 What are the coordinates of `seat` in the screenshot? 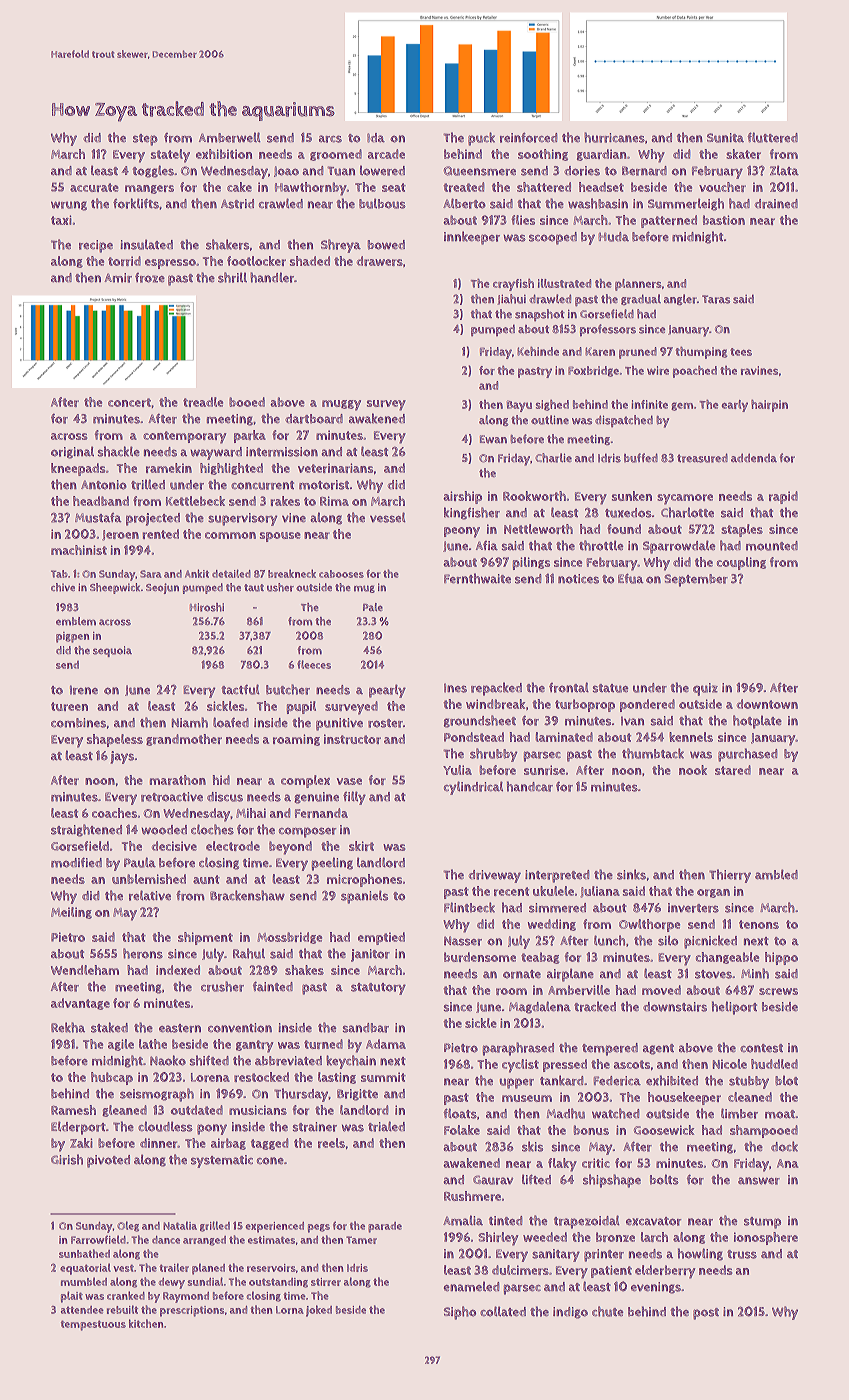 It's located at (394, 187).
